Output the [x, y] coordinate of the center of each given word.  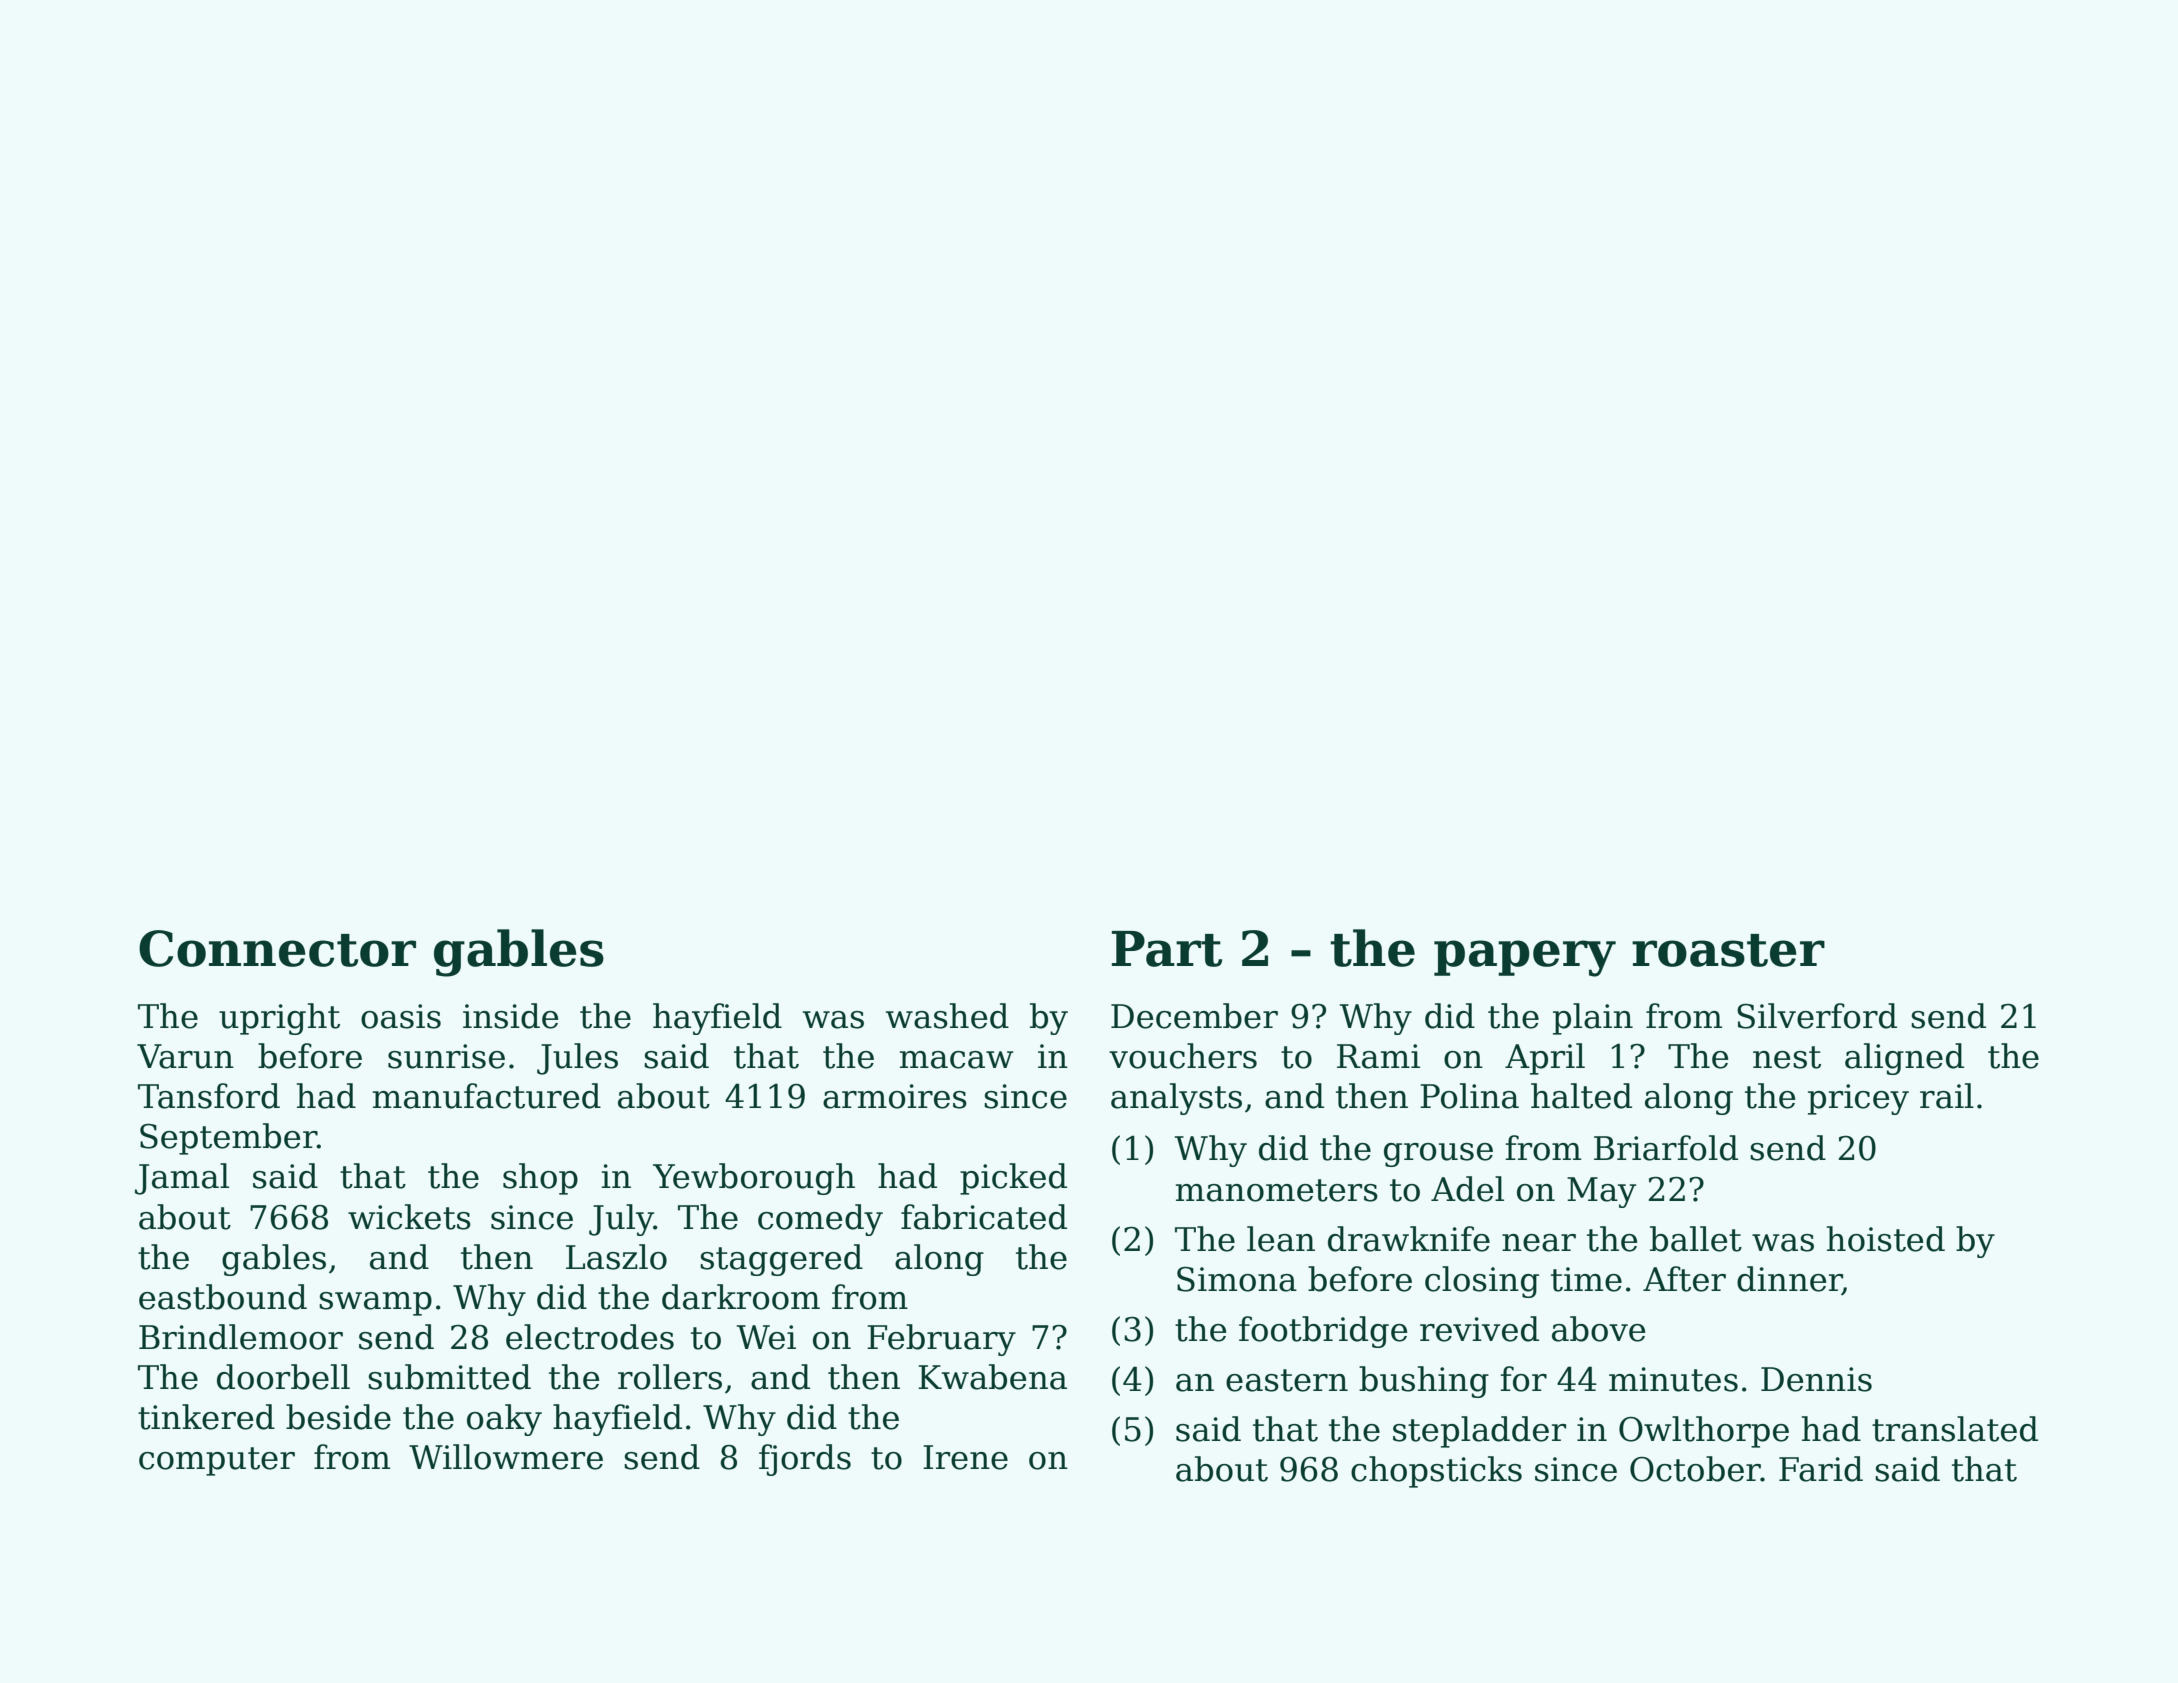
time [1586, 1279]
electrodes [590, 1337]
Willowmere [506, 1457]
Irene [965, 1457]
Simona [1237, 1279]
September [228, 1139]
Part [1167, 949]
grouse [1438, 1155]
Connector [277, 948]
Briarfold [1666, 1148]
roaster [1728, 950]
